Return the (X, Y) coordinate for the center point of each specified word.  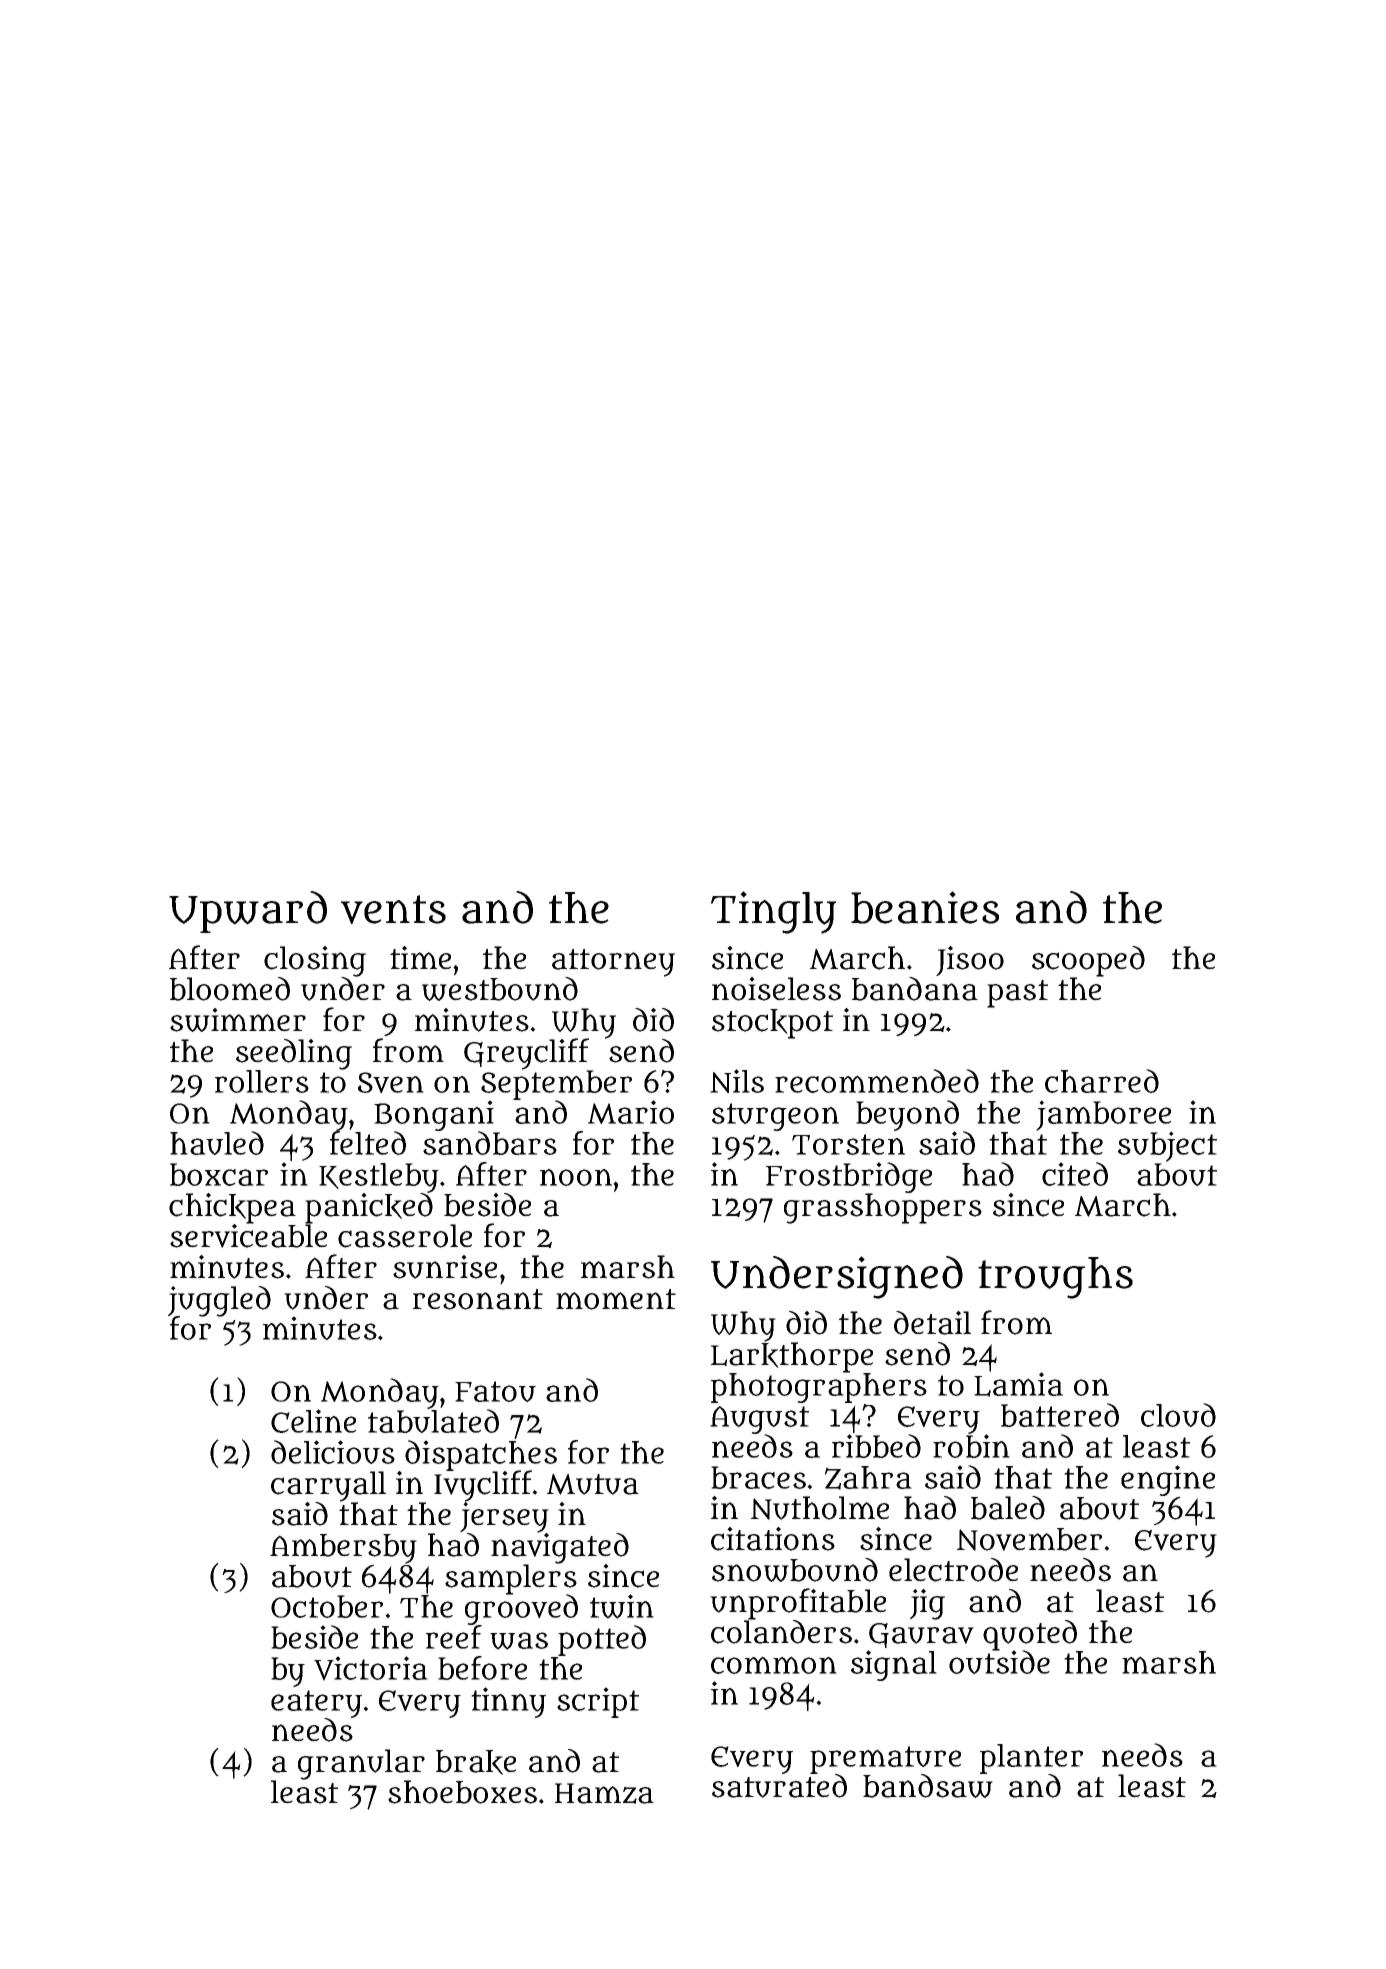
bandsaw (928, 1786)
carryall (328, 1486)
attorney (613, 963)
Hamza (604, 1793)
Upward (248, 912)
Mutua (593, 1484)
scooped (1088, 961)
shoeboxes (462, 1792)
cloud (1178, 1415)
